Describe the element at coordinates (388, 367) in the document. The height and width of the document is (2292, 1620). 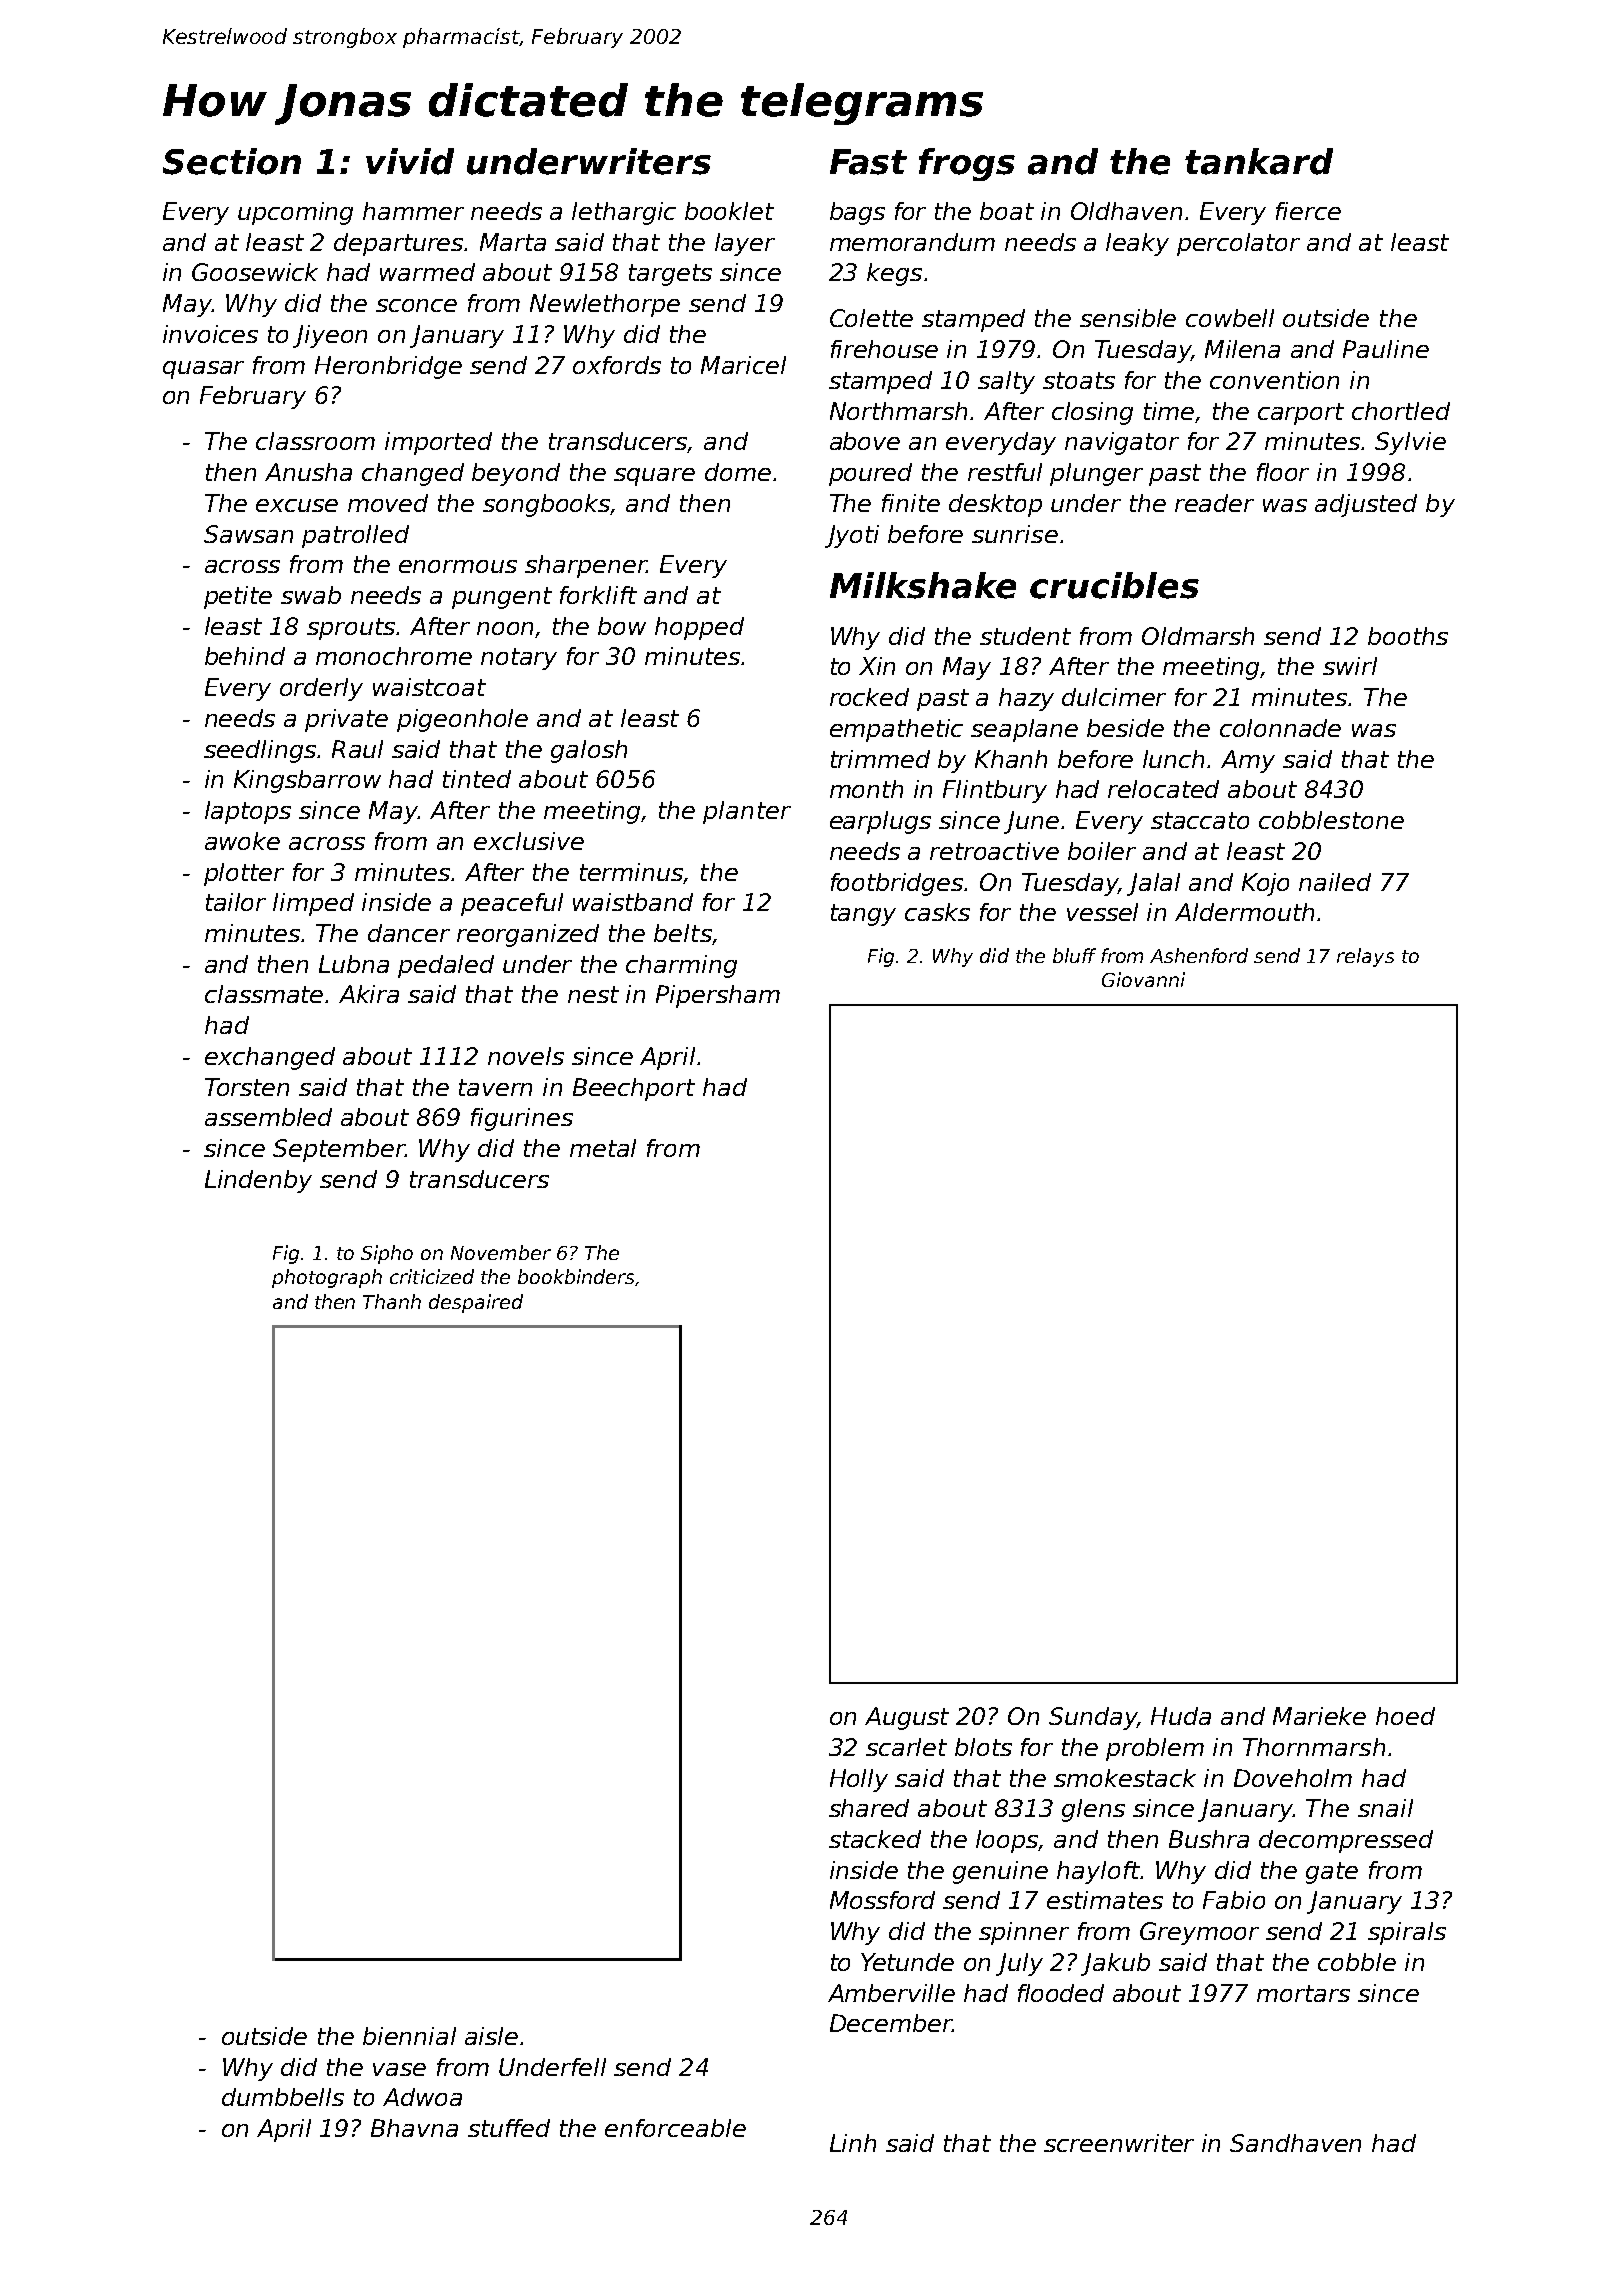
I see `Heronbridge` at that location.
